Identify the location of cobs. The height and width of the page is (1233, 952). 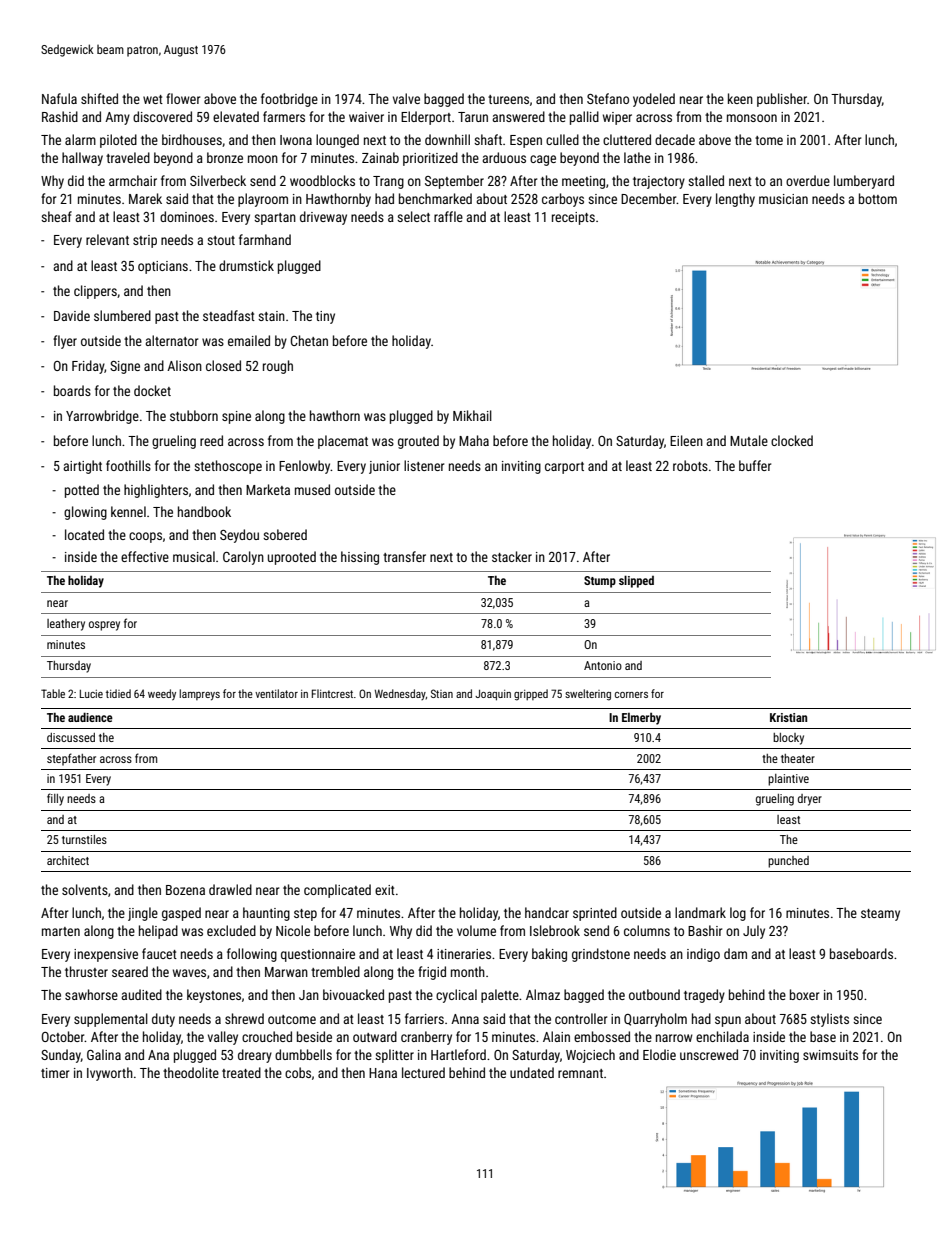
(298, 1072).
